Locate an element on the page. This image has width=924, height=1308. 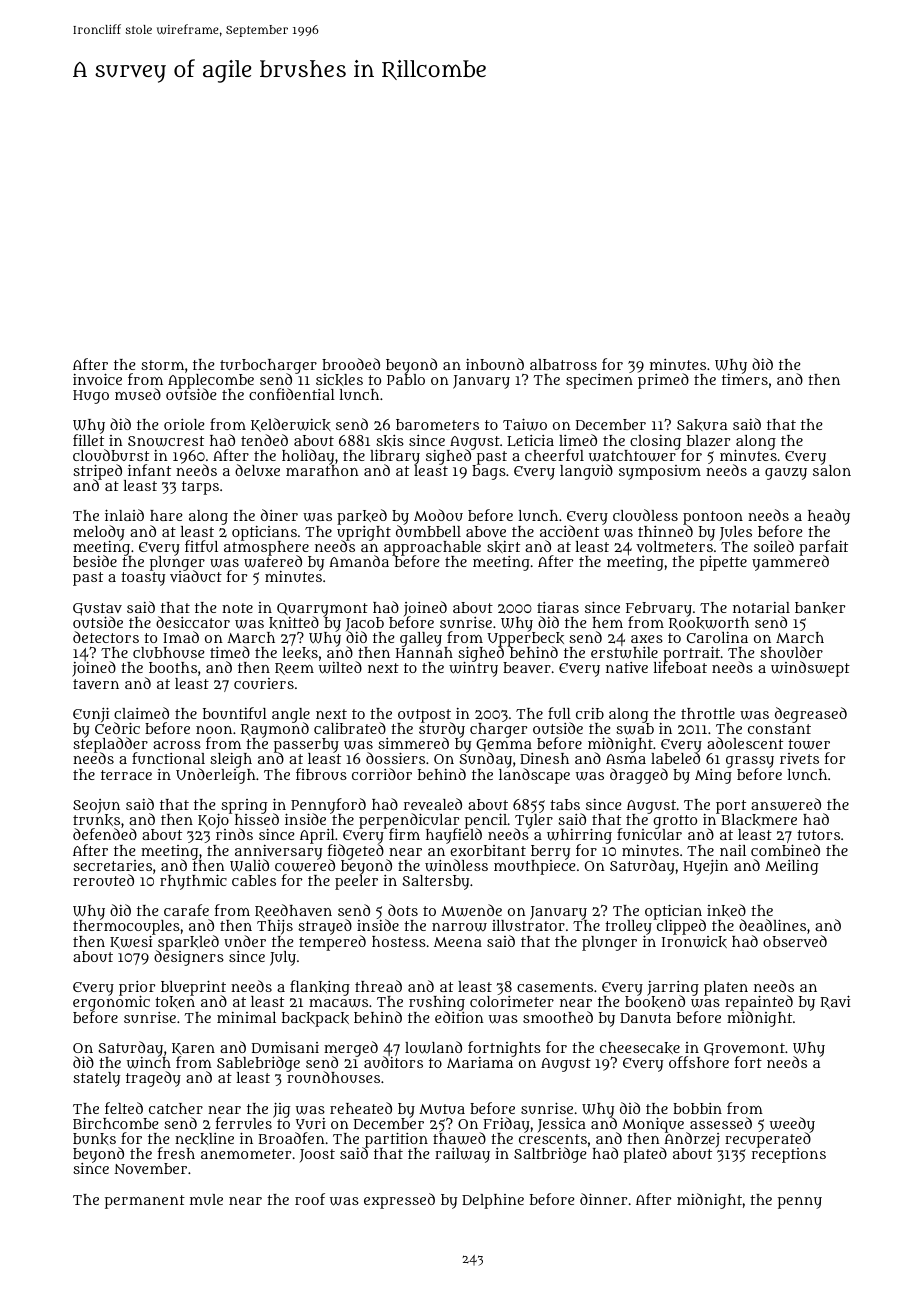
timers is located at coordinates (745, 379).
